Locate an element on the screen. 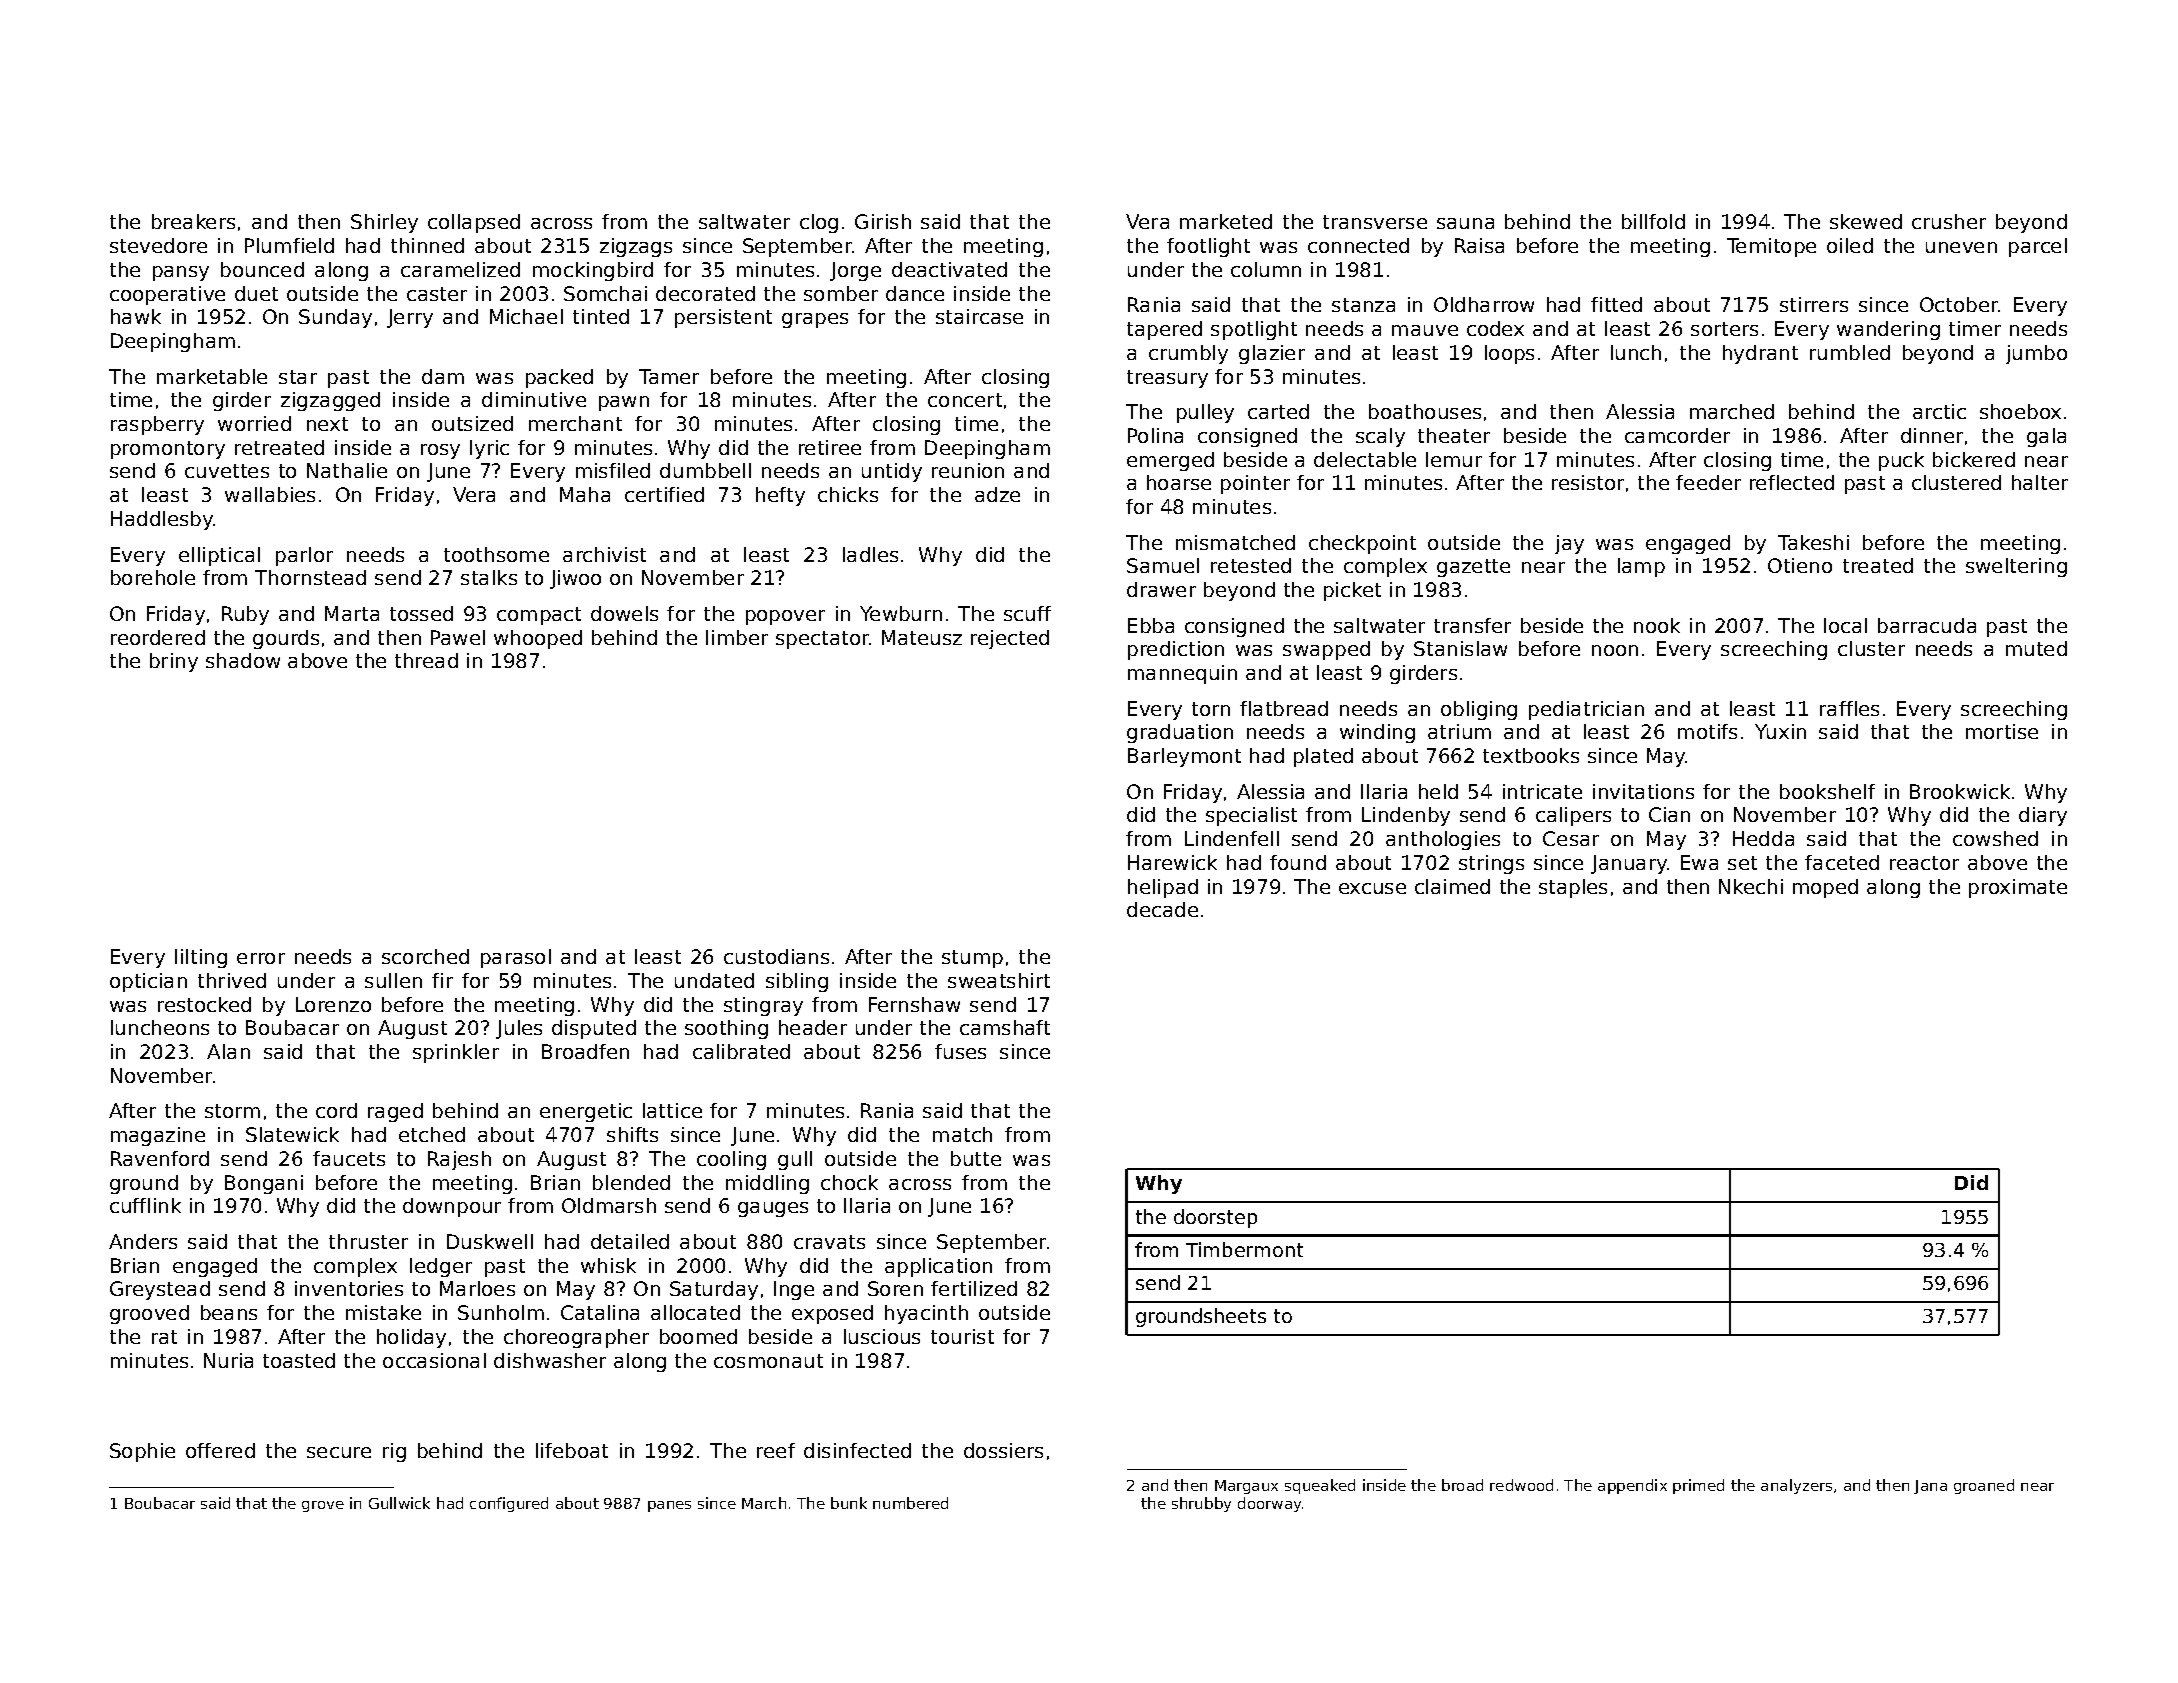 This screenshot has height=1683, width=2178. staples is located at coordinates (1573, 888).
